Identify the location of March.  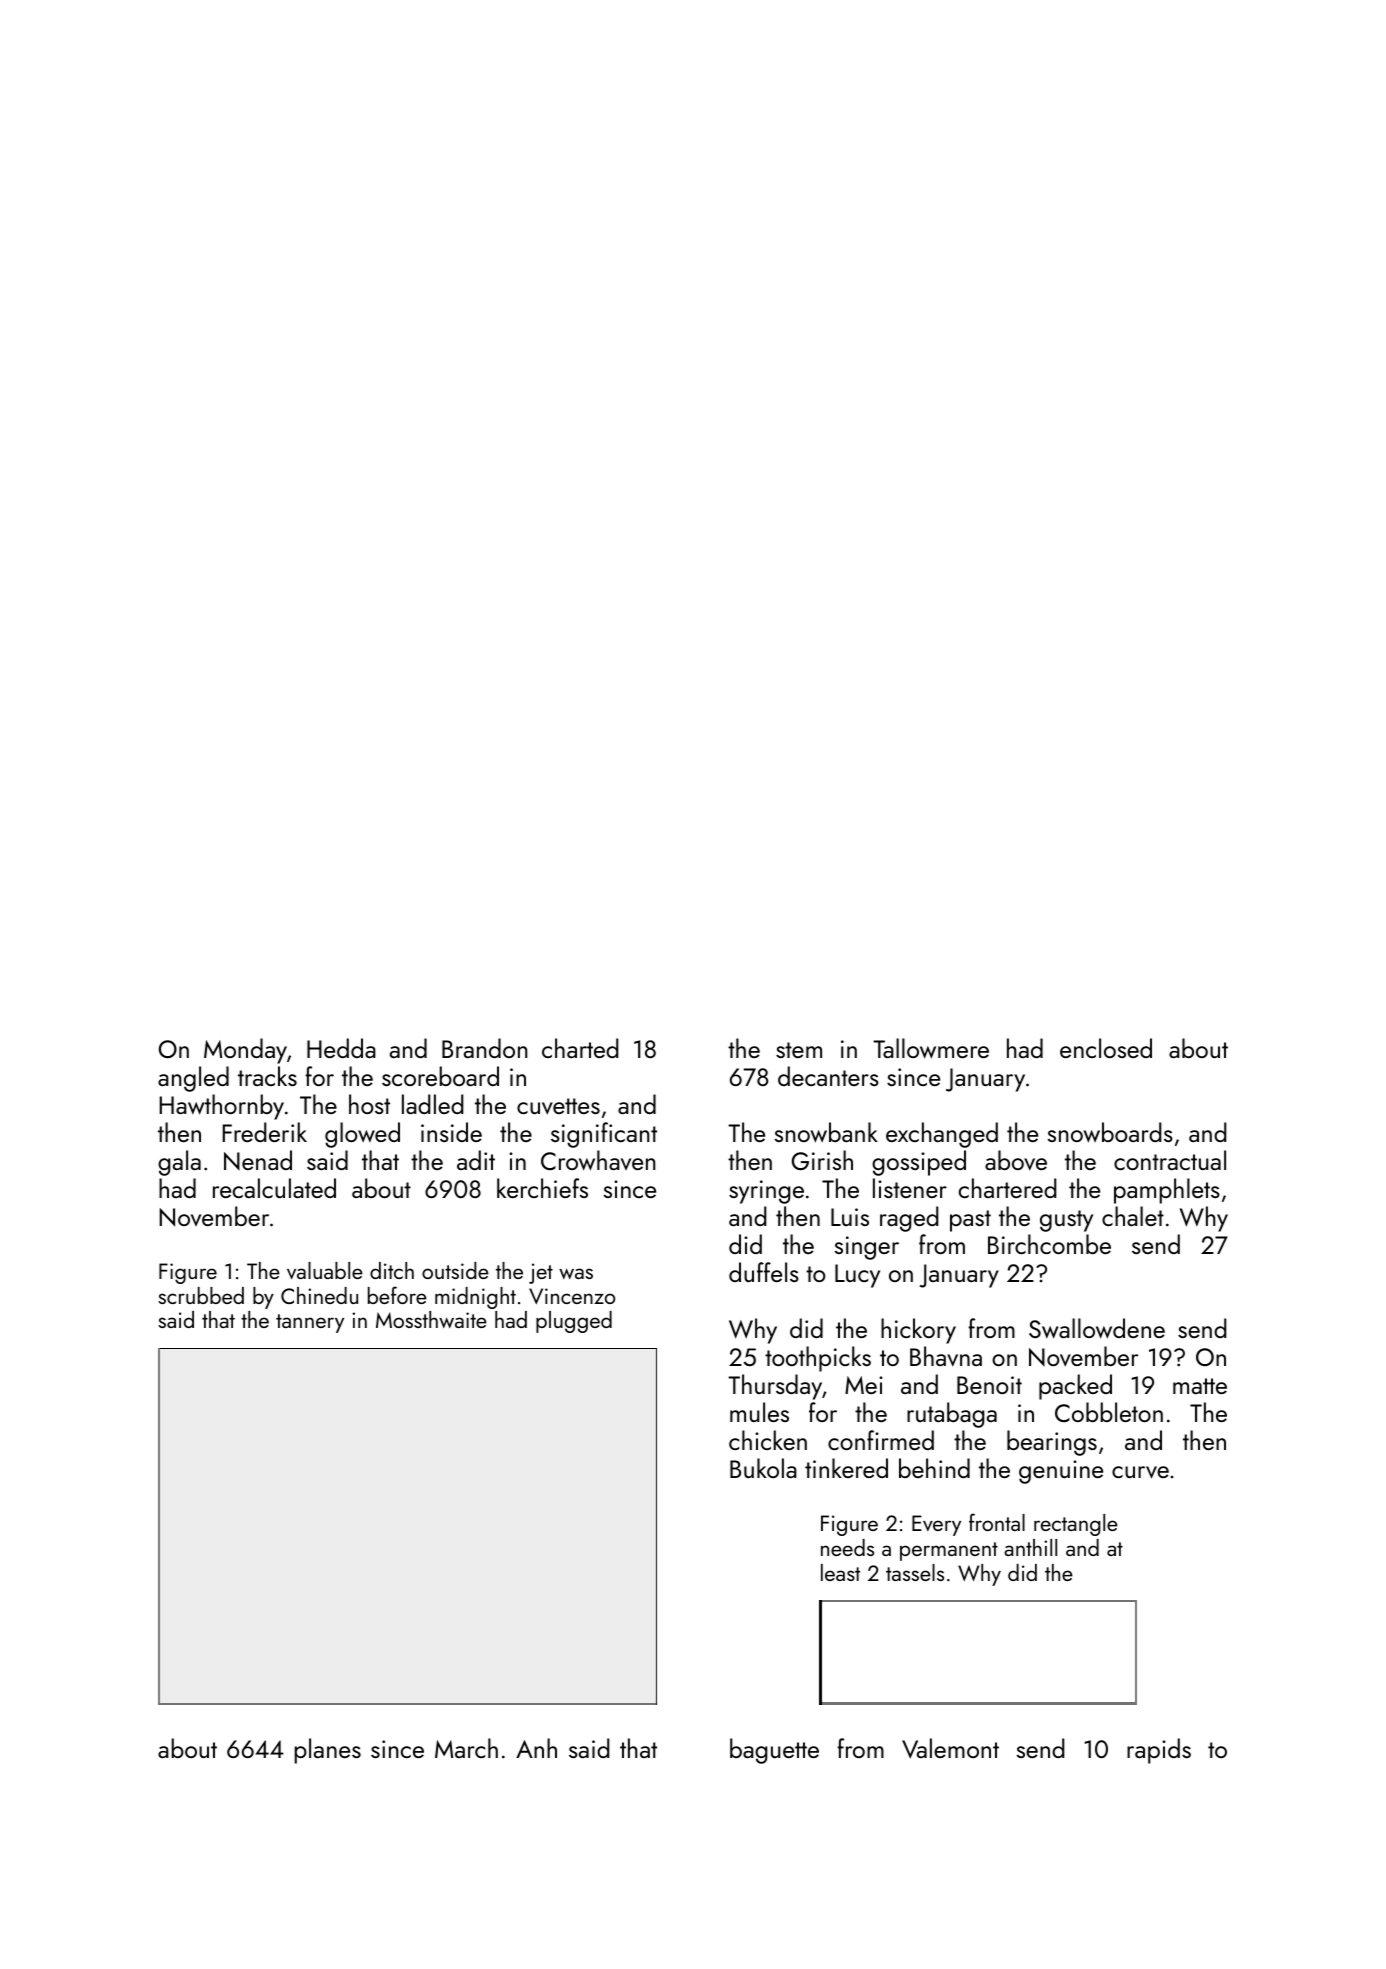
(466, 1748).
